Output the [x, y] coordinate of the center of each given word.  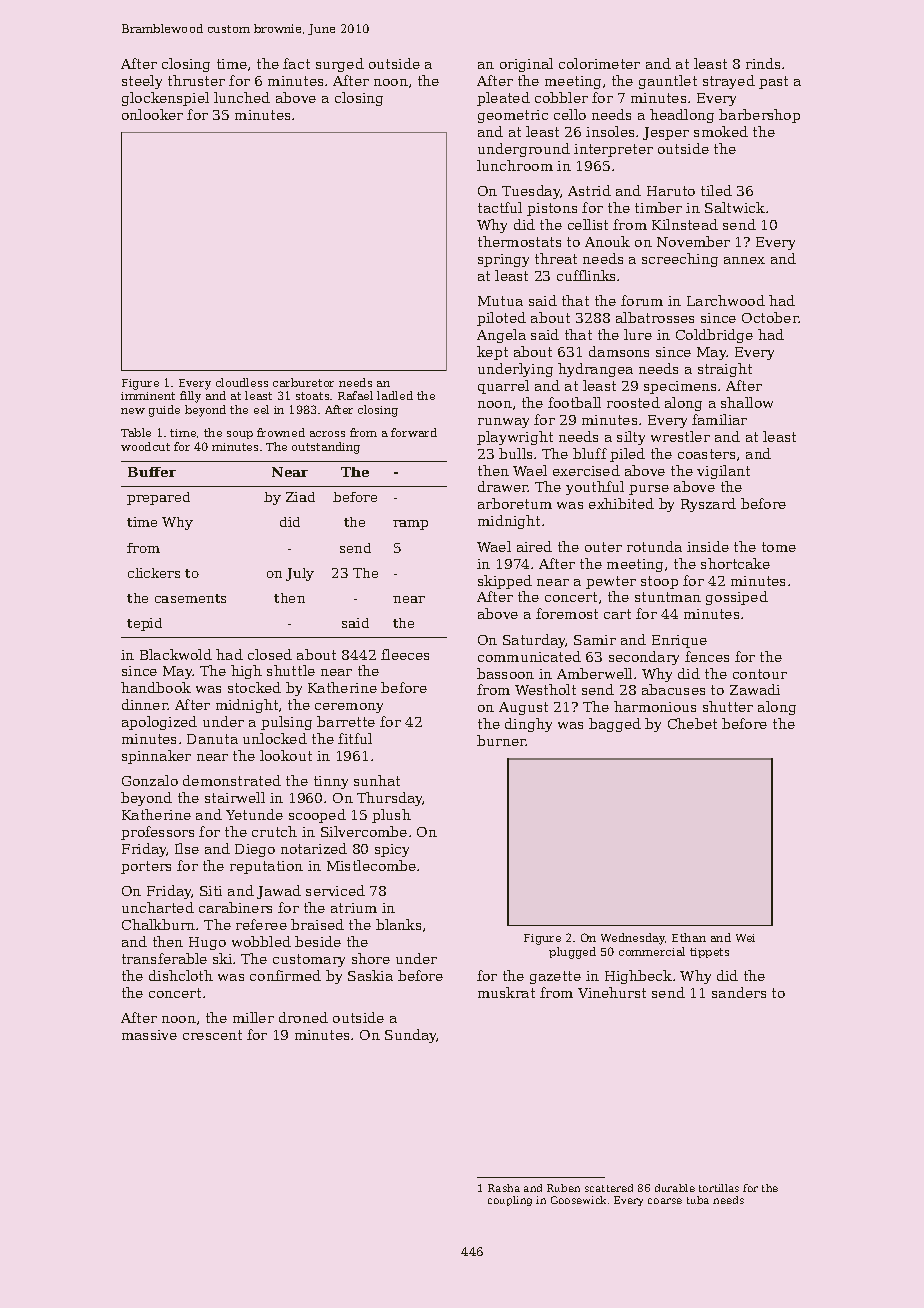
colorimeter [599, 63]
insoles [610, 131]
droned [303, 1017]
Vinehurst [612, 992]
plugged [572, 953]
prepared [158, 498]
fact [296, 63]
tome [779, 547]
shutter [728, 706]
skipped [505, 582]
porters [146, 867]
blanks [398, 924]
